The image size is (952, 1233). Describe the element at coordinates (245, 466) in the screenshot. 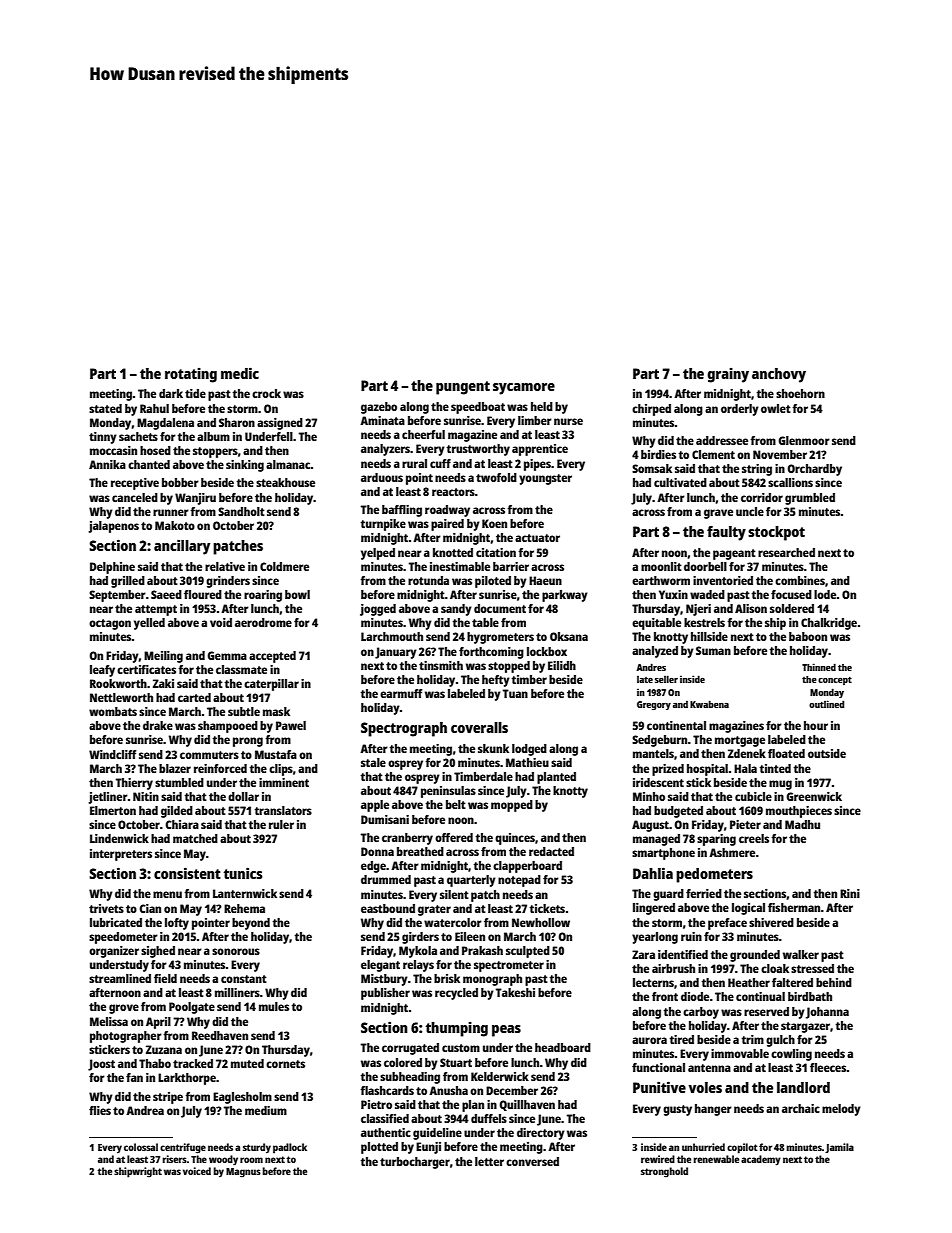

I see `sinking` at that location.
